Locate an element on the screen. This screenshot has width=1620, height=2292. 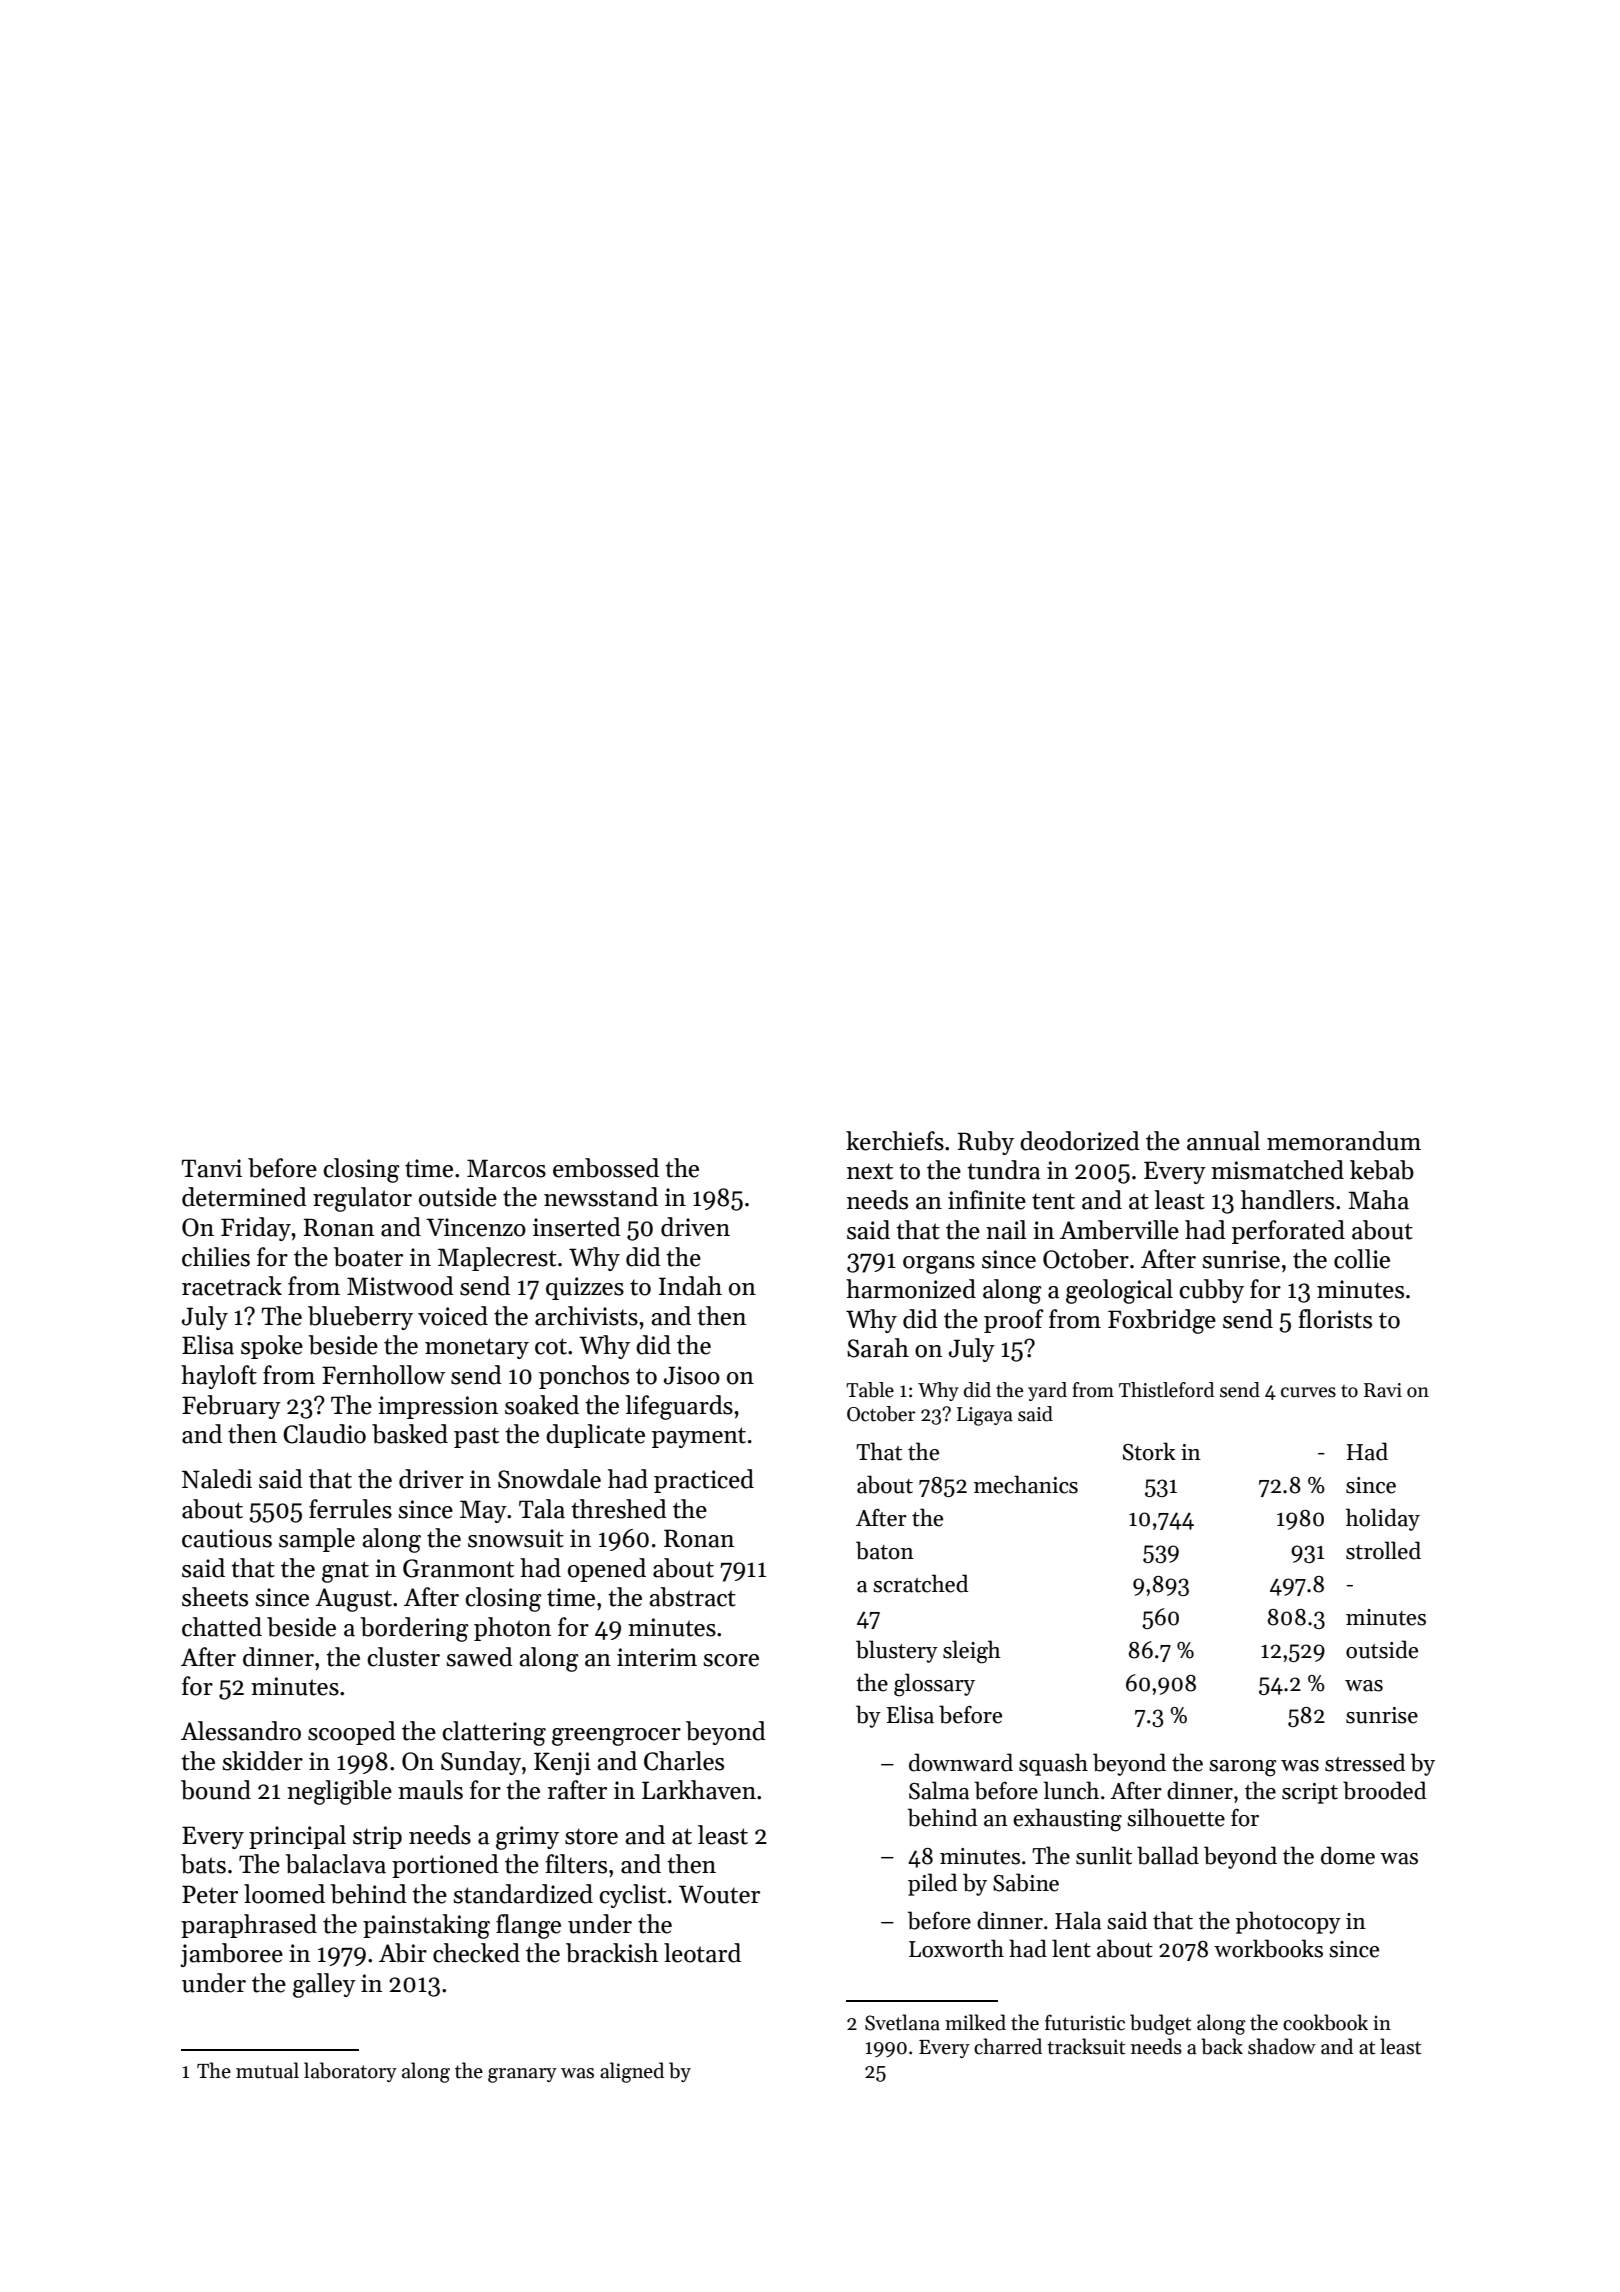
Marcos is located at coordinates (506, 1168).
